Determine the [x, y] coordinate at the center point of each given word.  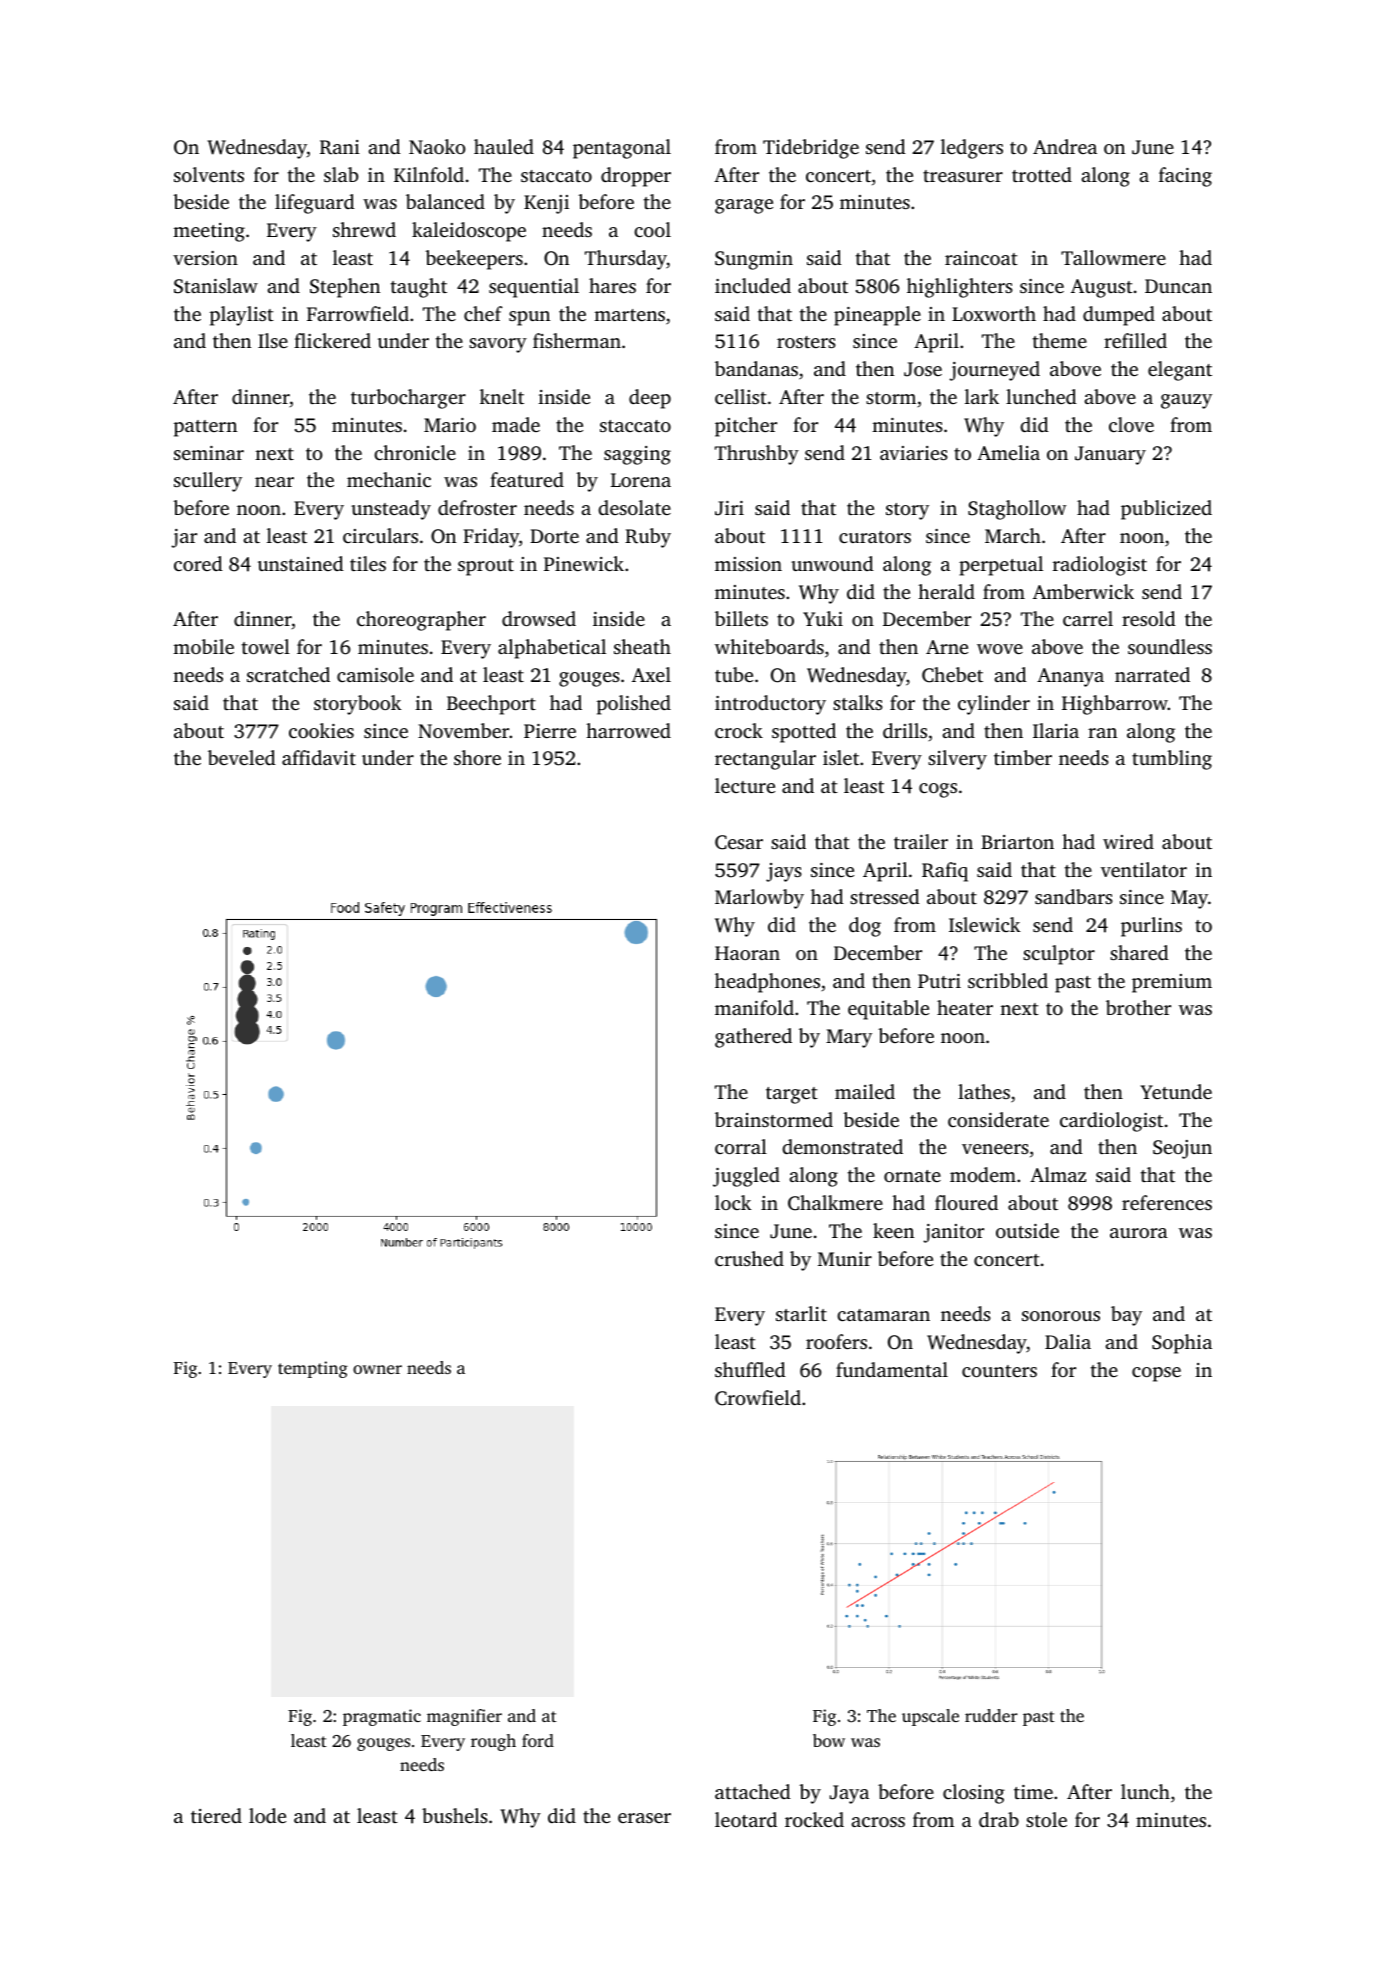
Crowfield [758, 1398]
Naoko [437, 146]
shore [477, 757]
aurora [1139, 1233]
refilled [1135, 340]
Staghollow [1017, 510]
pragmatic [382, 1717]
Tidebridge [811, 149]
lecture [745, 785]
